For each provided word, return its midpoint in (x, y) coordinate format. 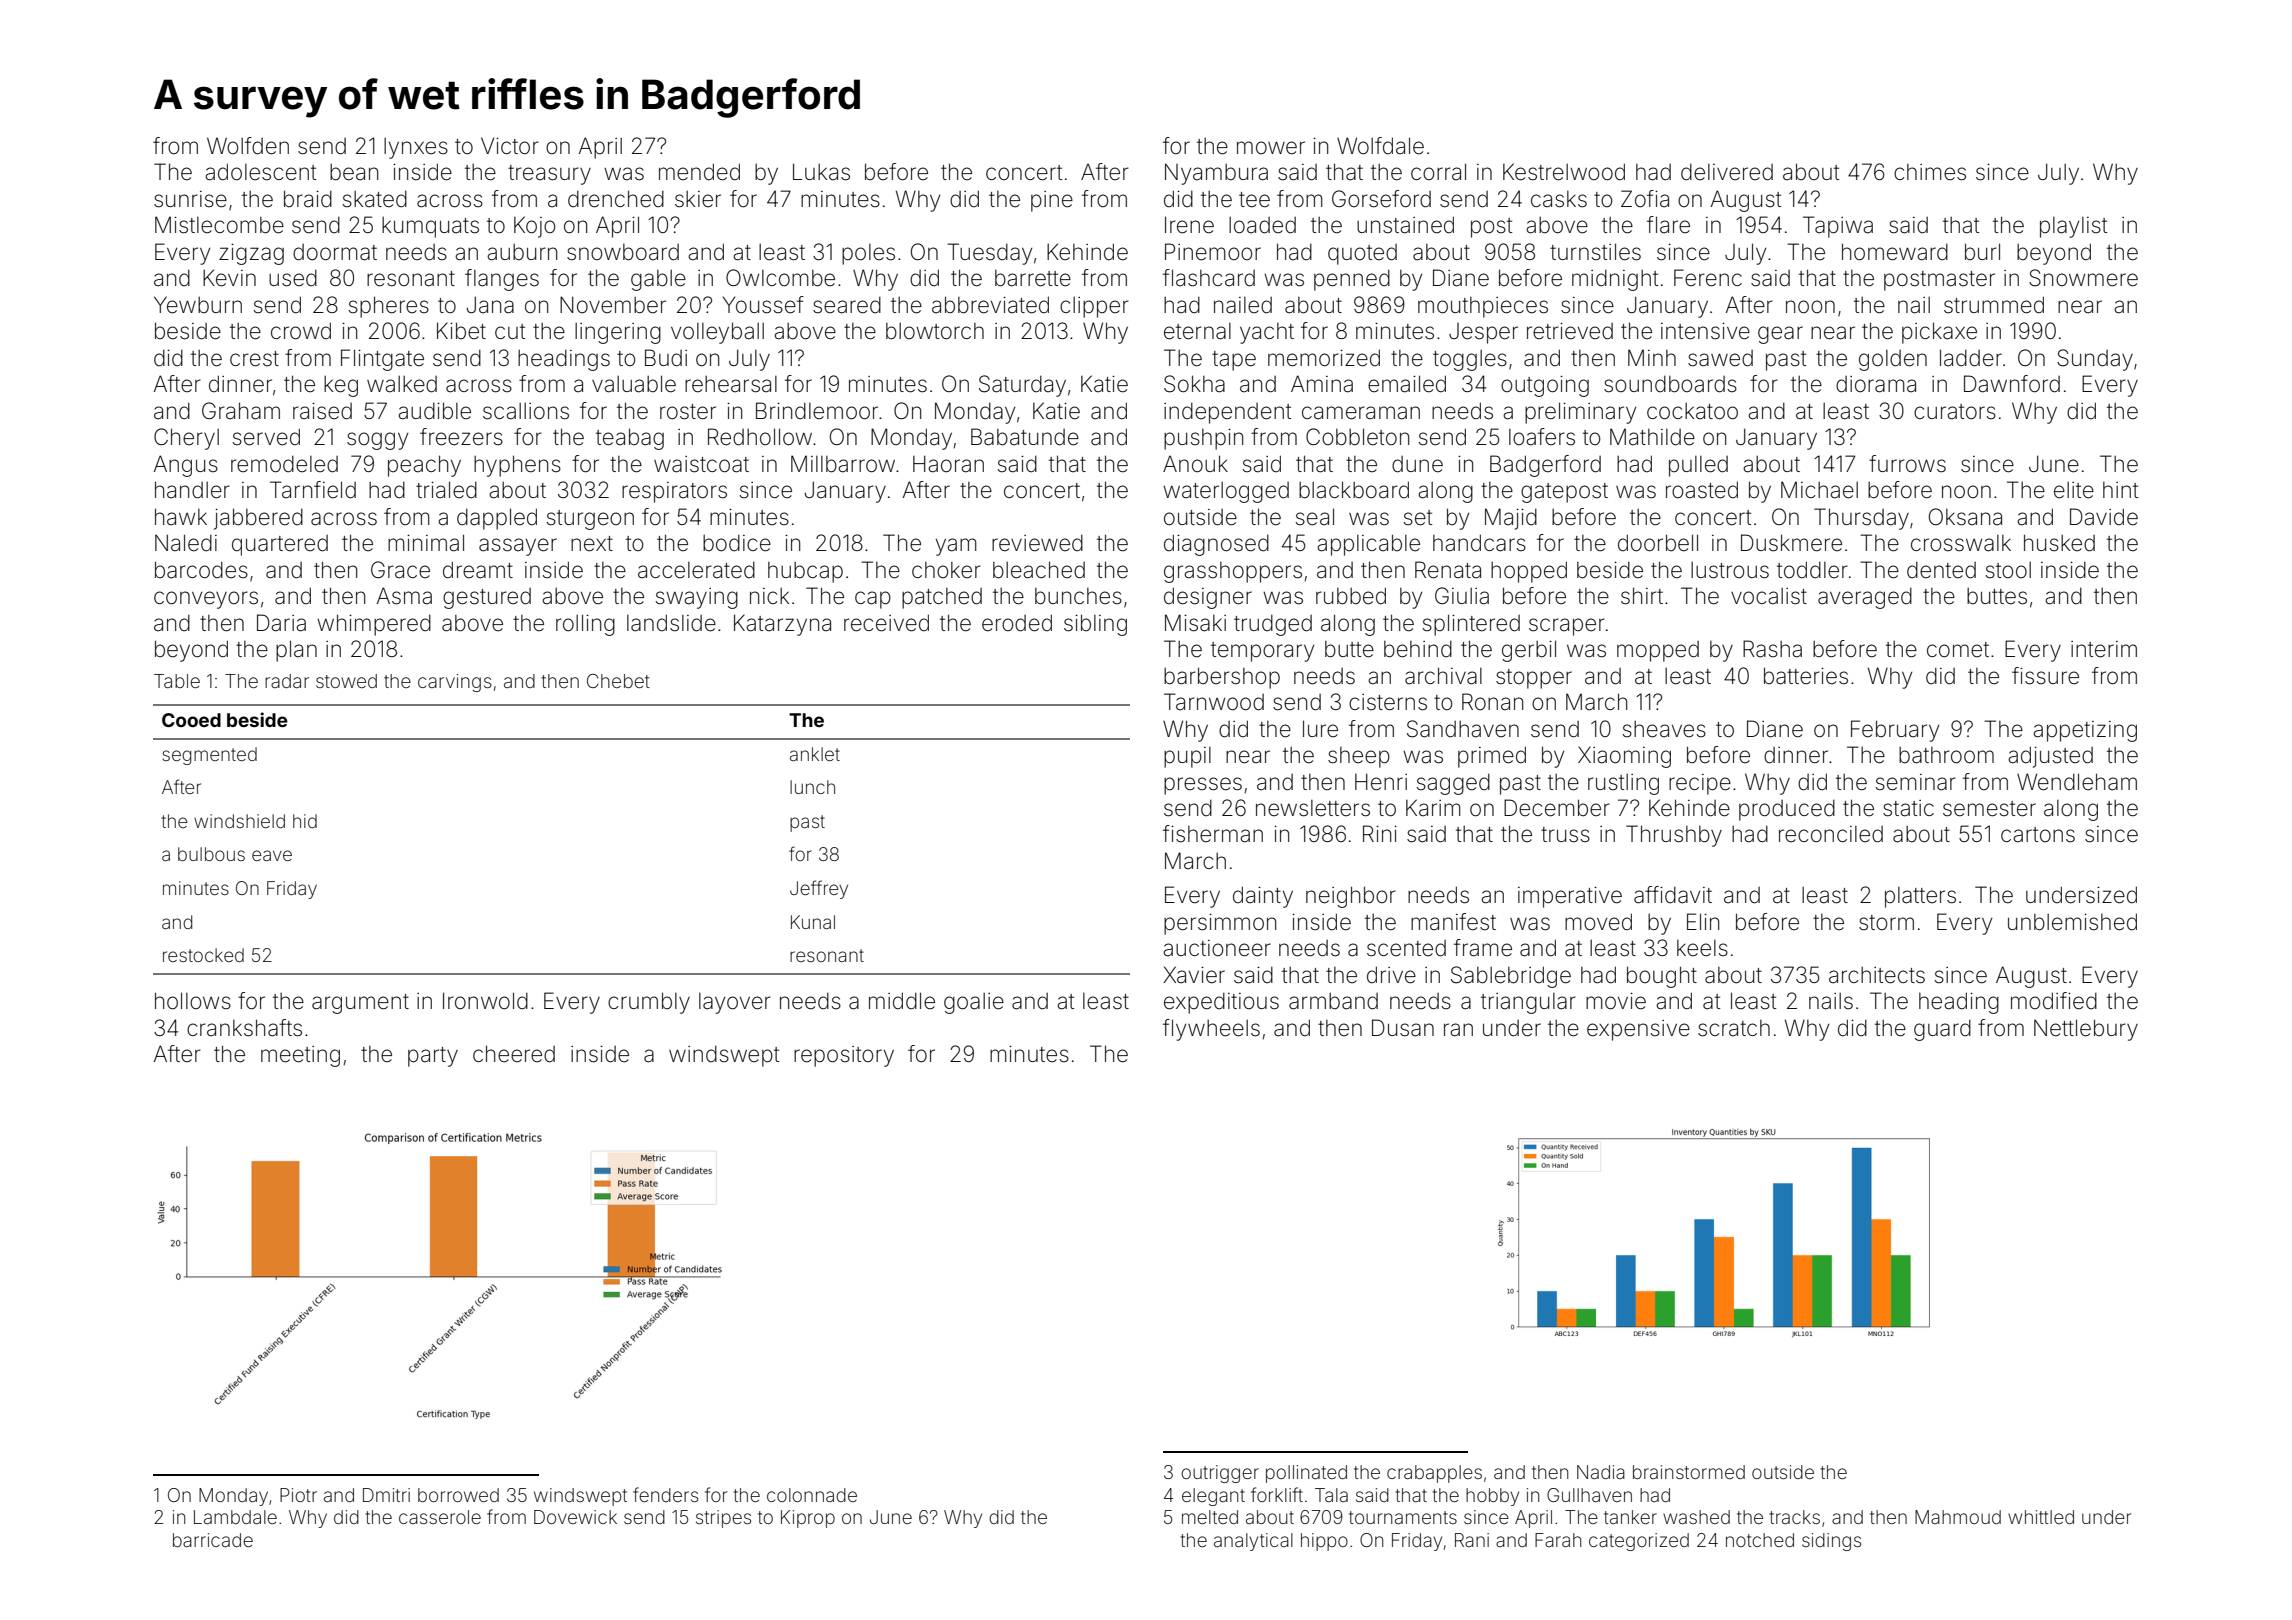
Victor (510, 146)
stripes (723, 1519)
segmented (210, 756)
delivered (1727, 172)
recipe (1700, 784)
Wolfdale (1380, 146)
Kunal (813, 922)
